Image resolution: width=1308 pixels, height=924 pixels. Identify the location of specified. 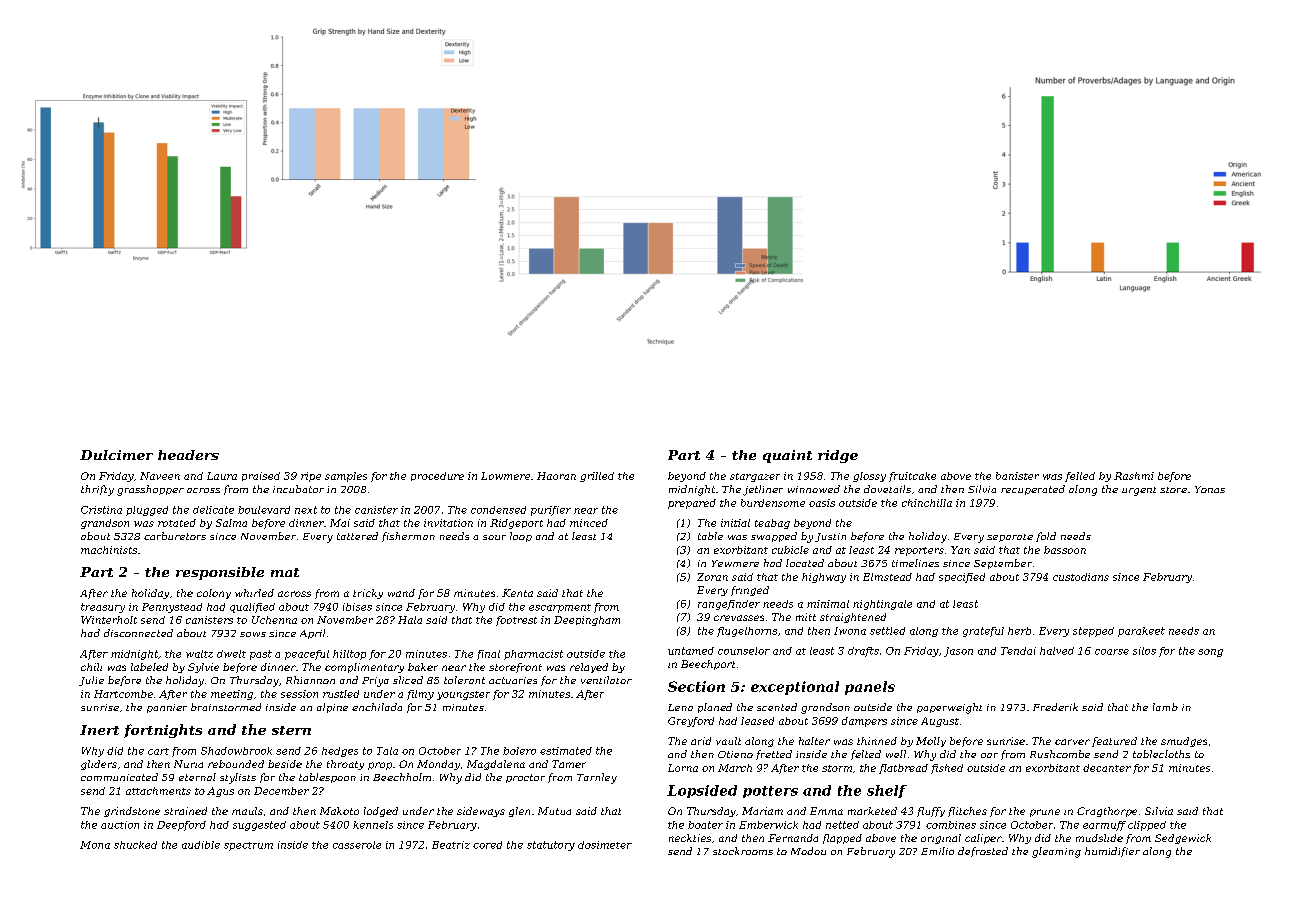
(962, 578).
